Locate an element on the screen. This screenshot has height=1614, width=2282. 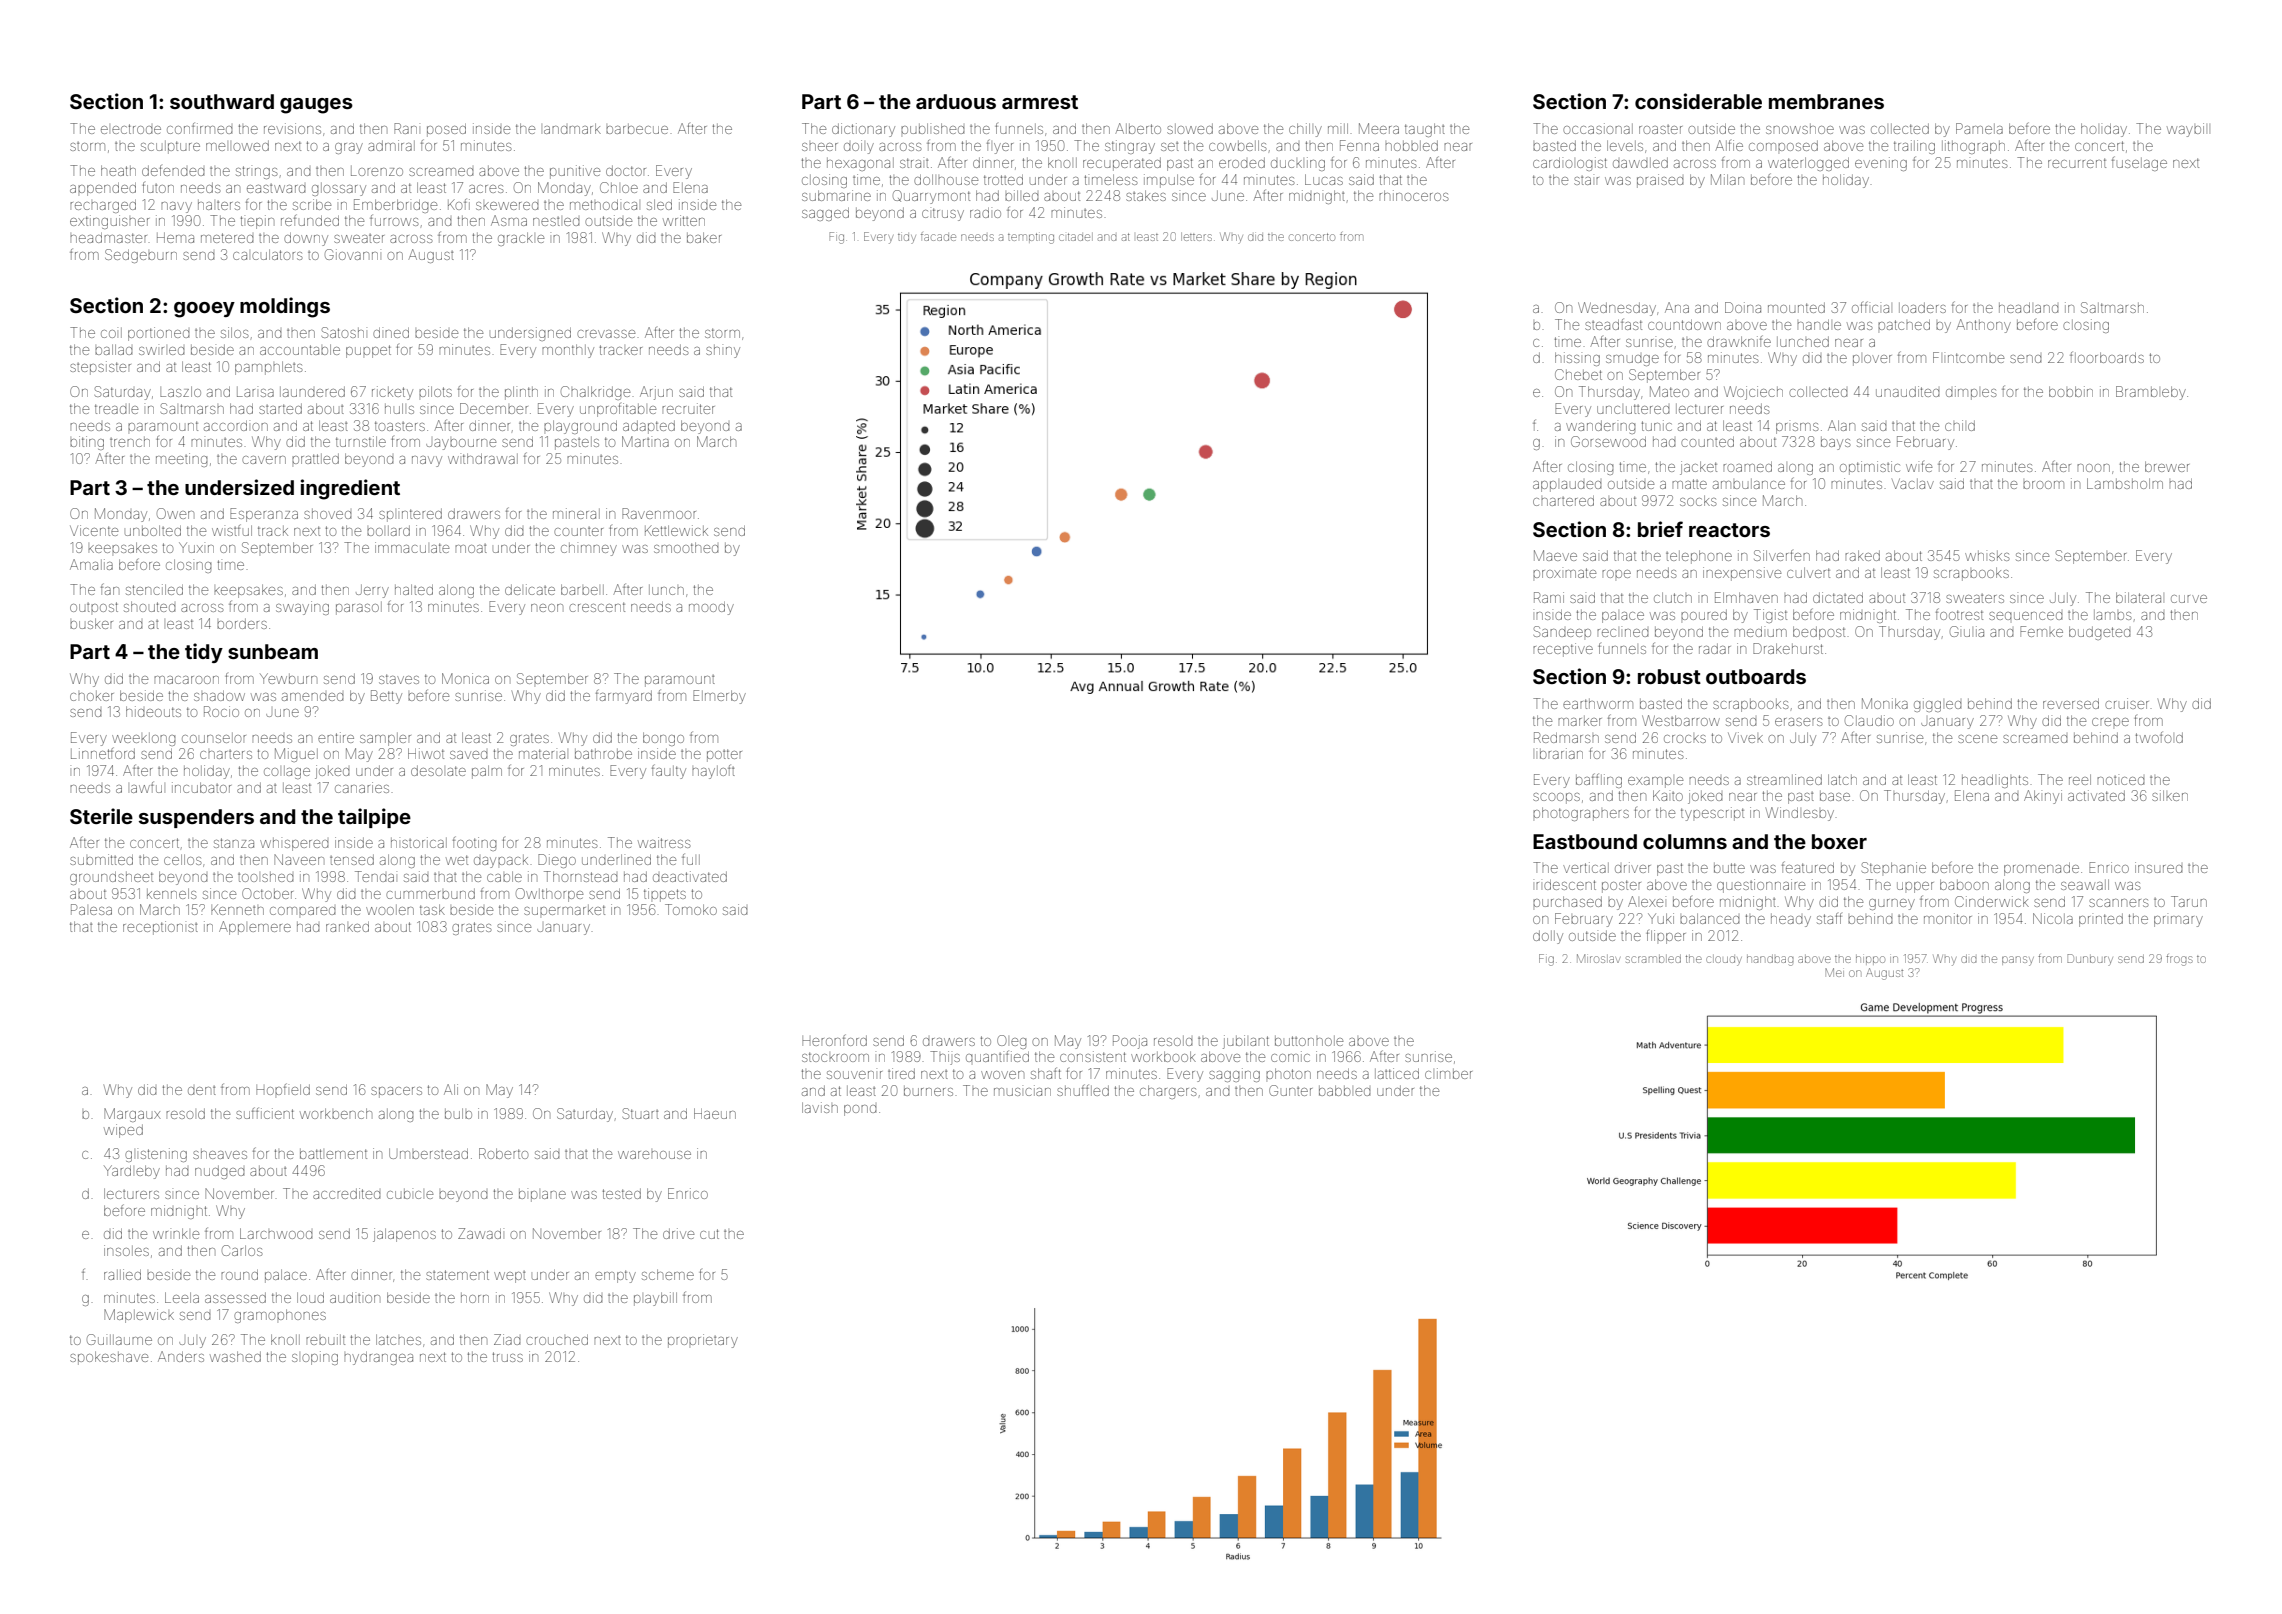
recruiter is located at coordinates (688, 408).
